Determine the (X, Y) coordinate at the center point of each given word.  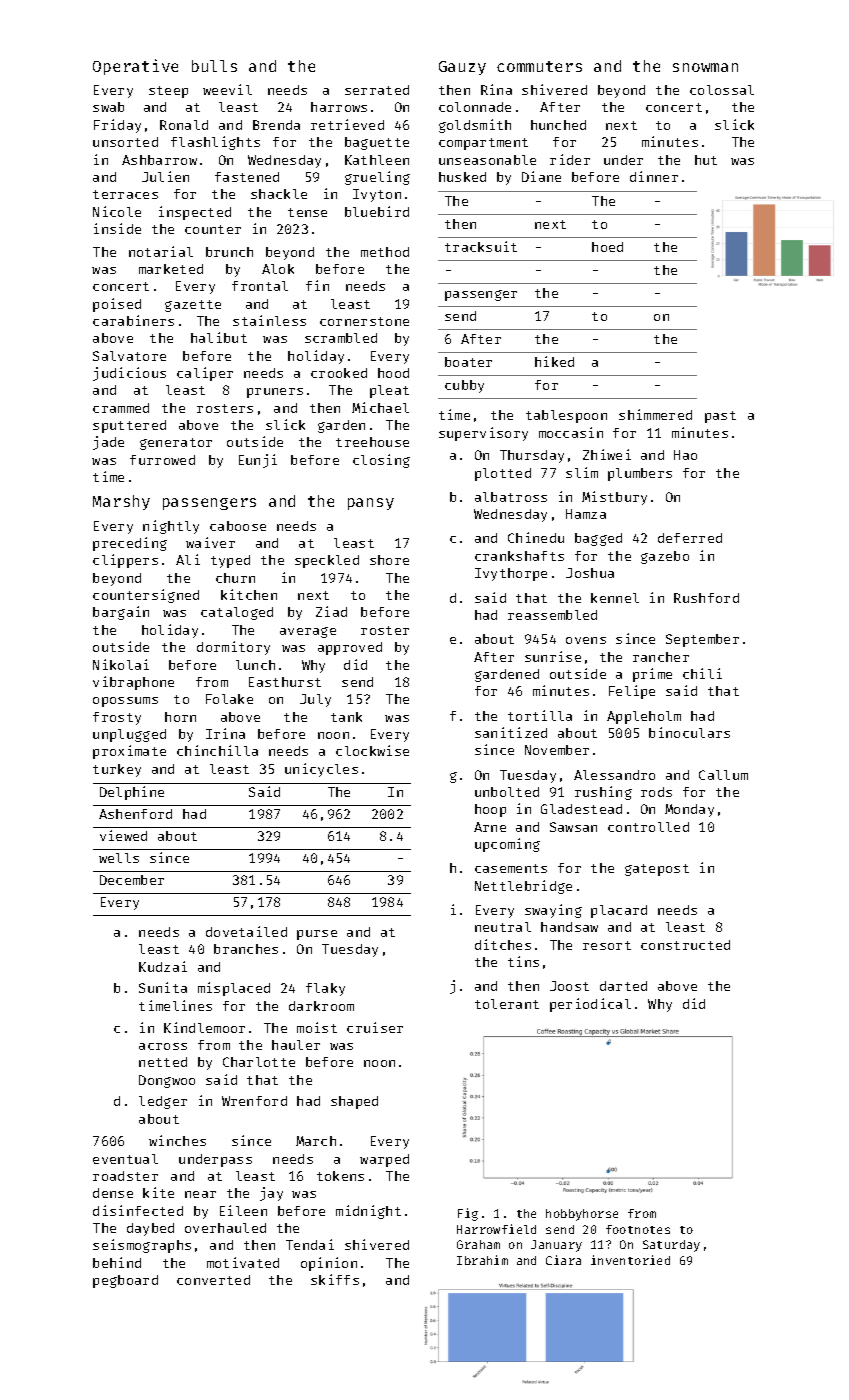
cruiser (375, 1027)
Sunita (163, 987)
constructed (685, 945)
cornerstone (364, 321)
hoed (607, 247)
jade (108, 443)
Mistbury (614, 498)
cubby (464, 386)
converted (213, 1280)
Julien (165, 176)
